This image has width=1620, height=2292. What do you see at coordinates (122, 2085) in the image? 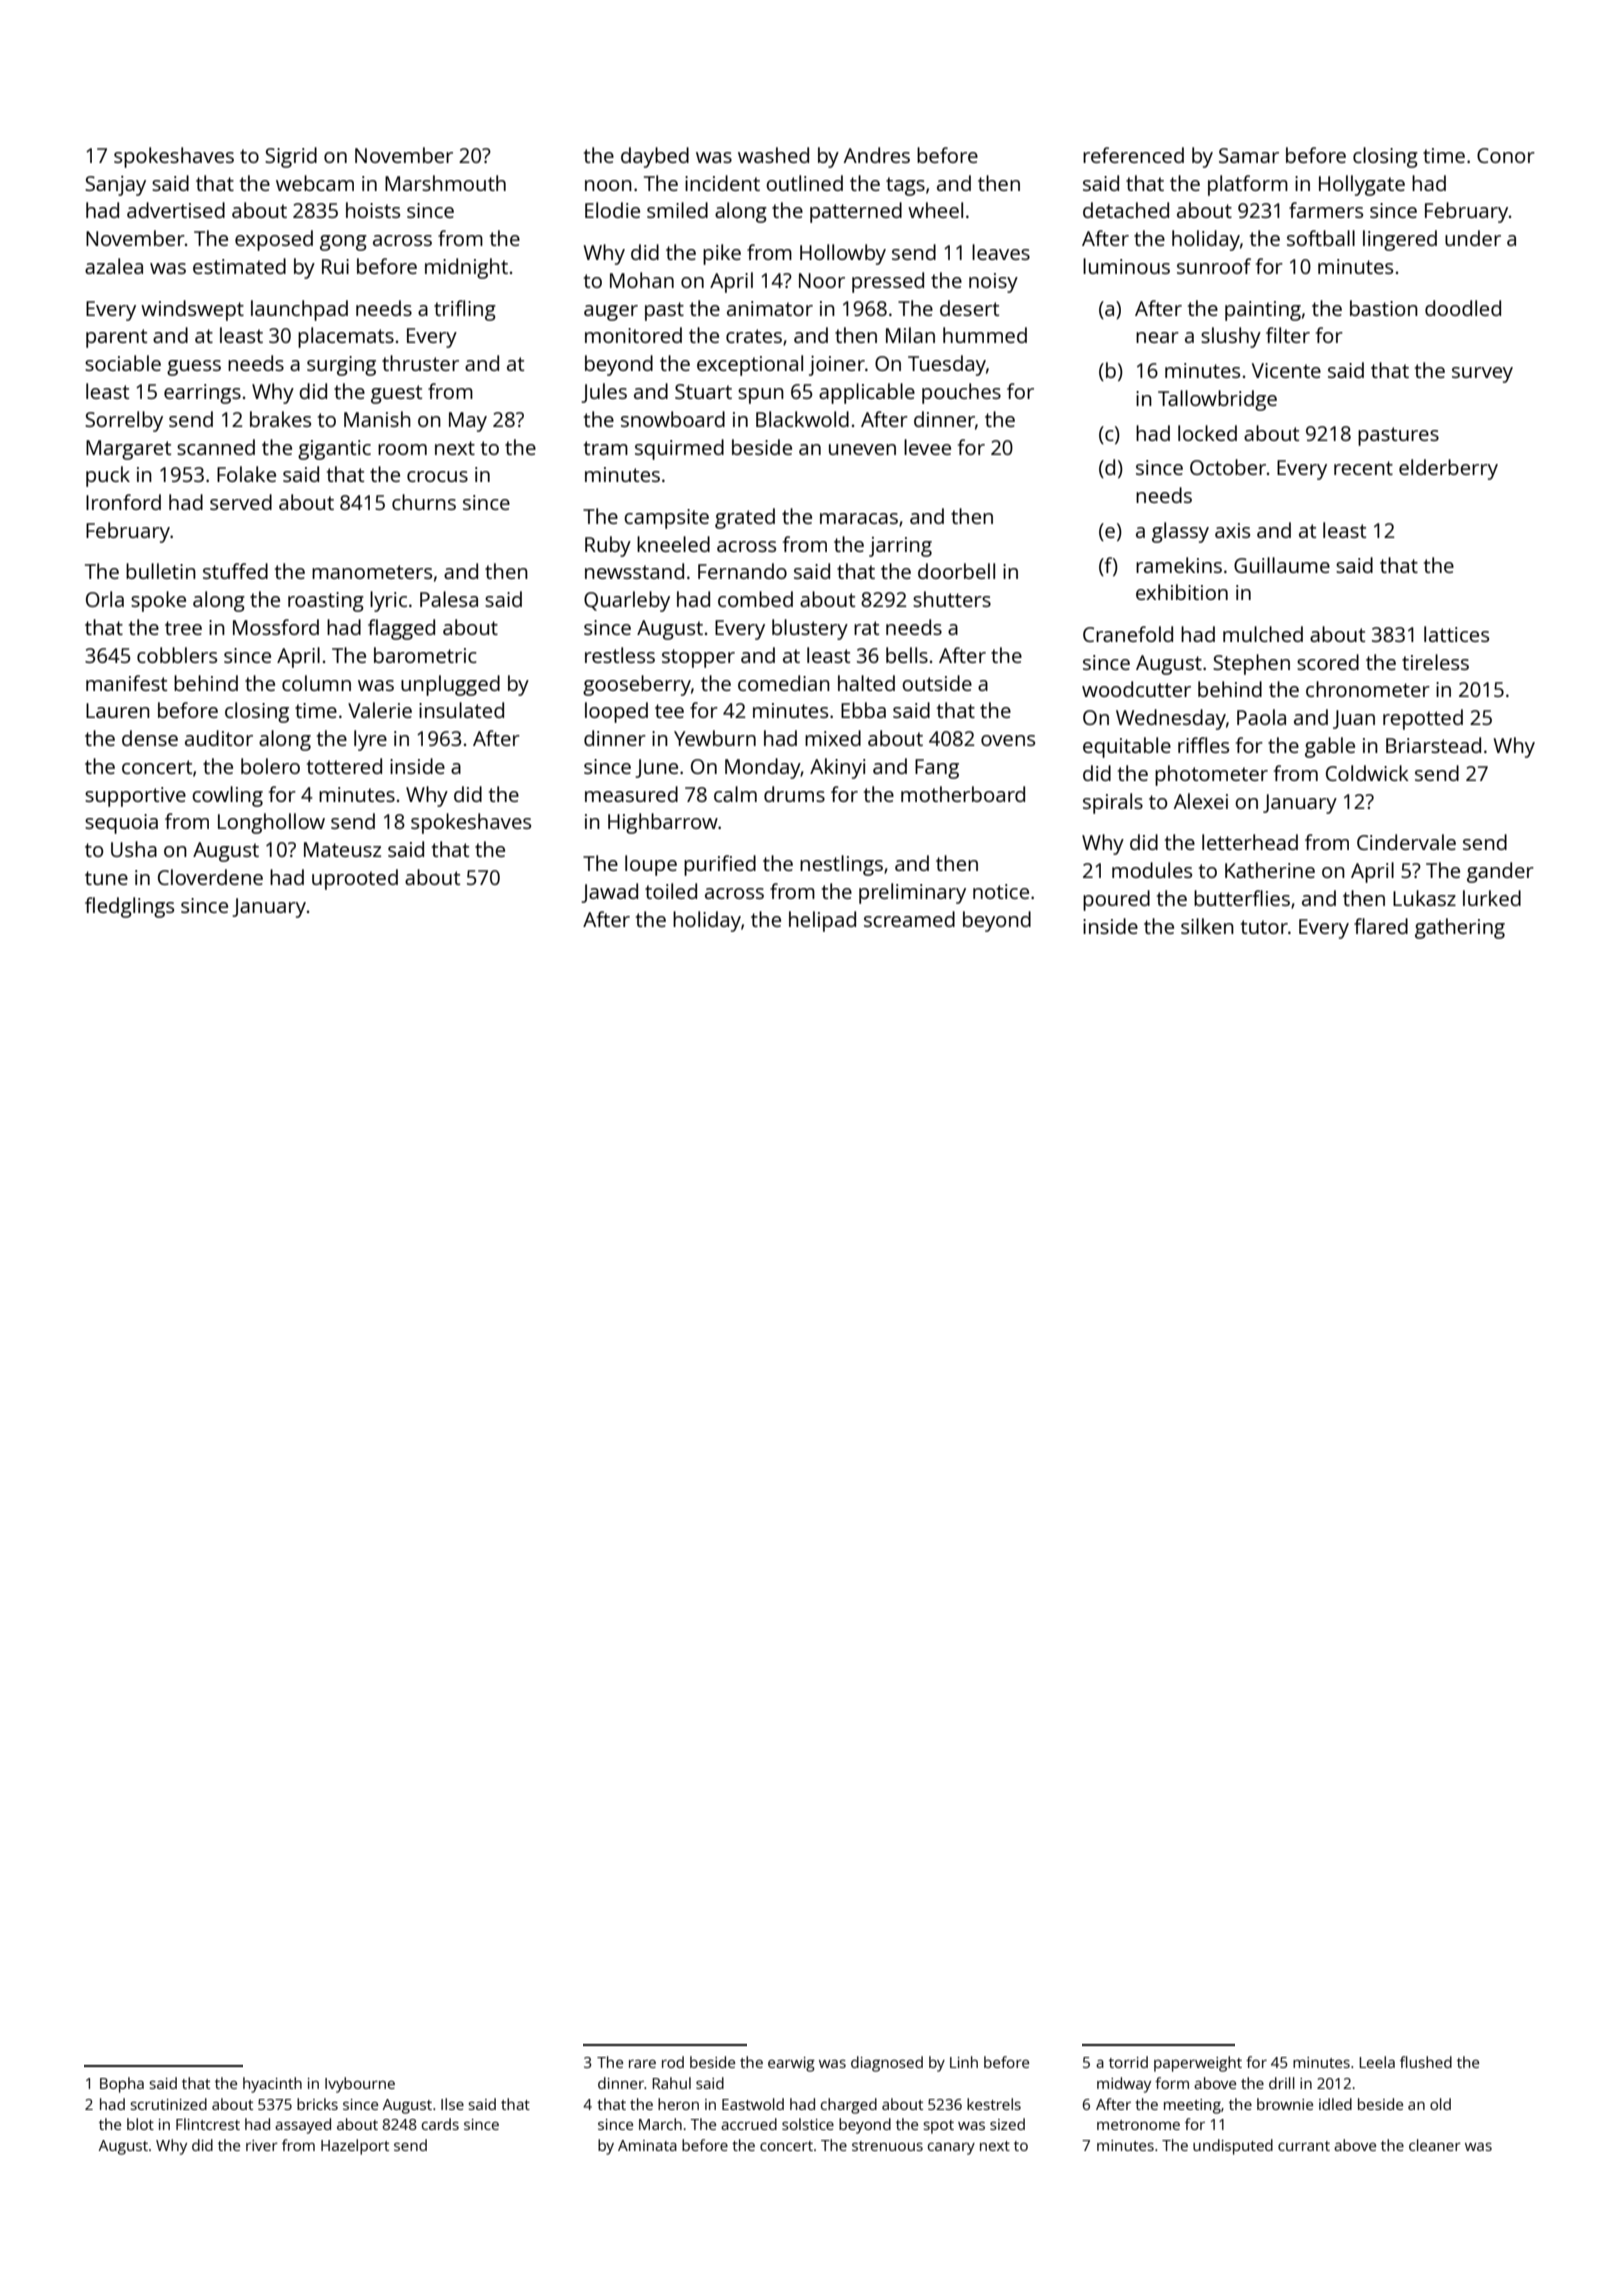
I see `Bopha` at bounding box center [122, 2085].
